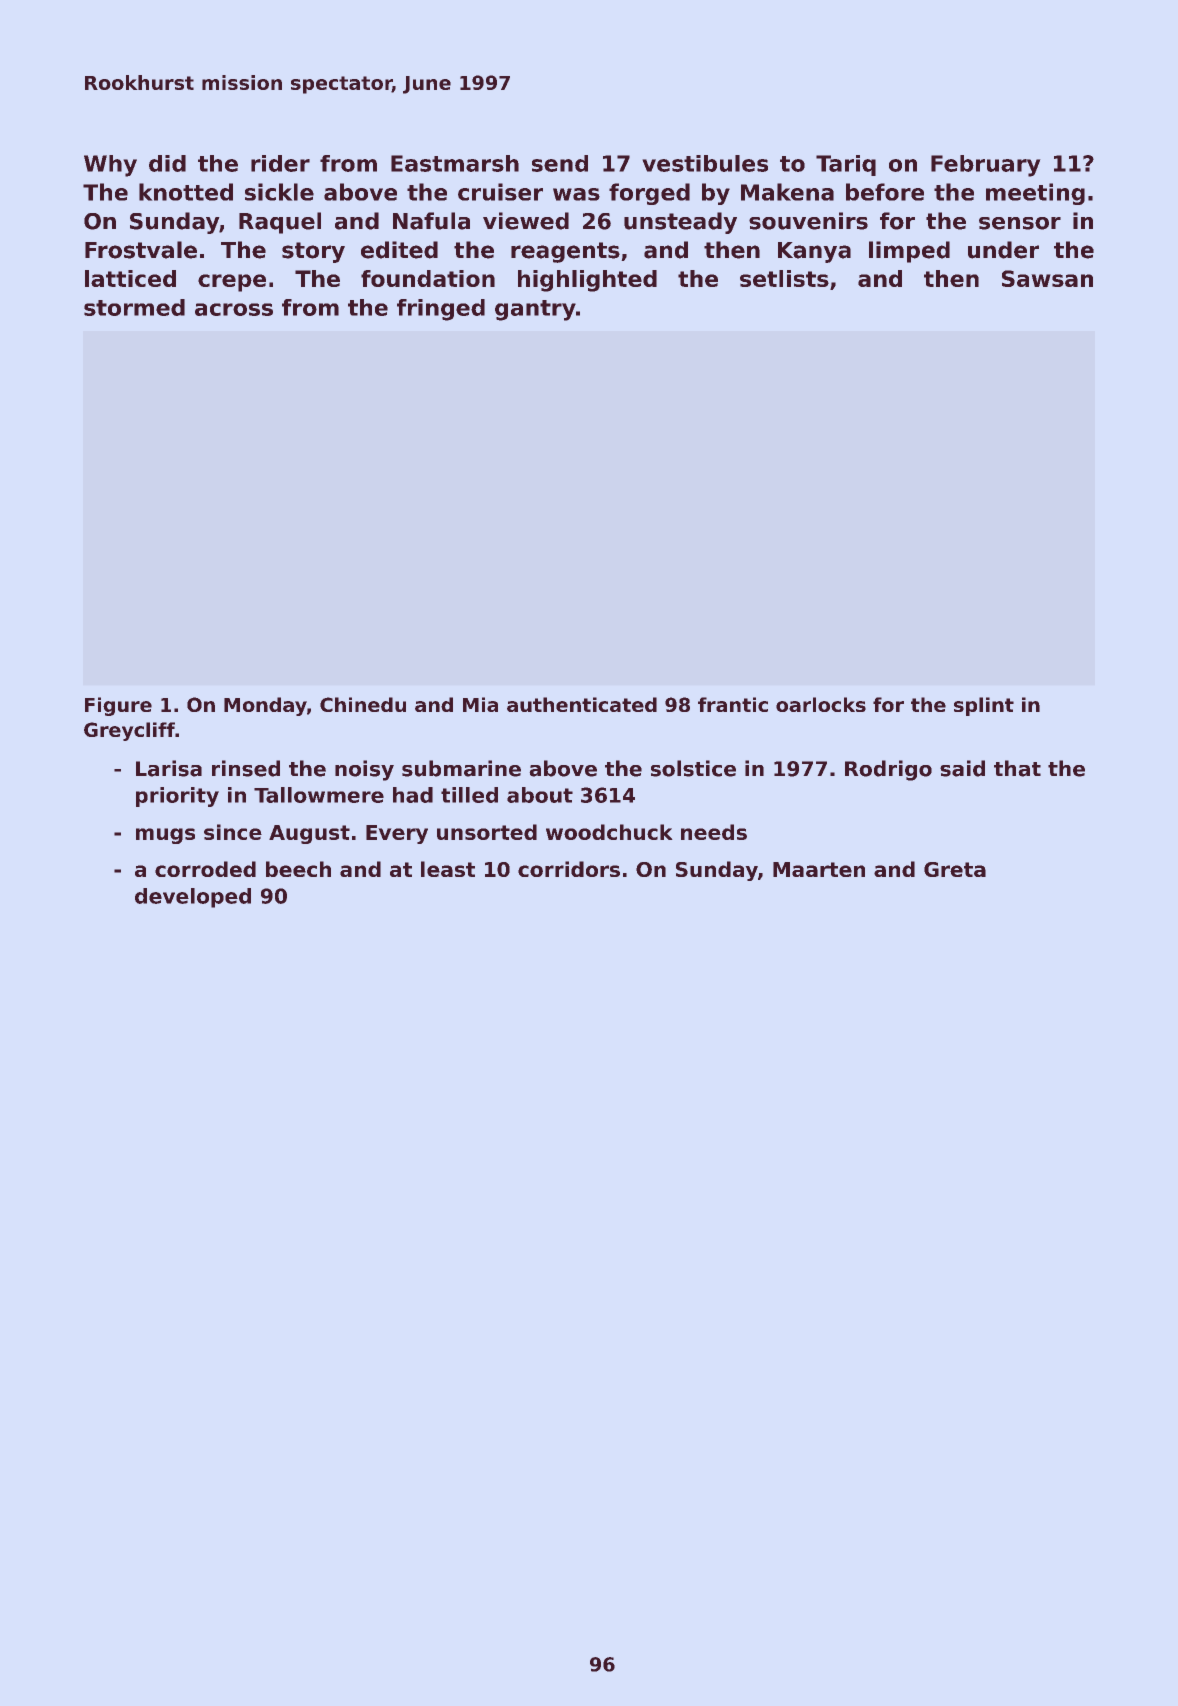 The image size is (1178, 1706). Describe the element at coordinates (784, 278) in the screenshot. I see `setlists` at that location.
